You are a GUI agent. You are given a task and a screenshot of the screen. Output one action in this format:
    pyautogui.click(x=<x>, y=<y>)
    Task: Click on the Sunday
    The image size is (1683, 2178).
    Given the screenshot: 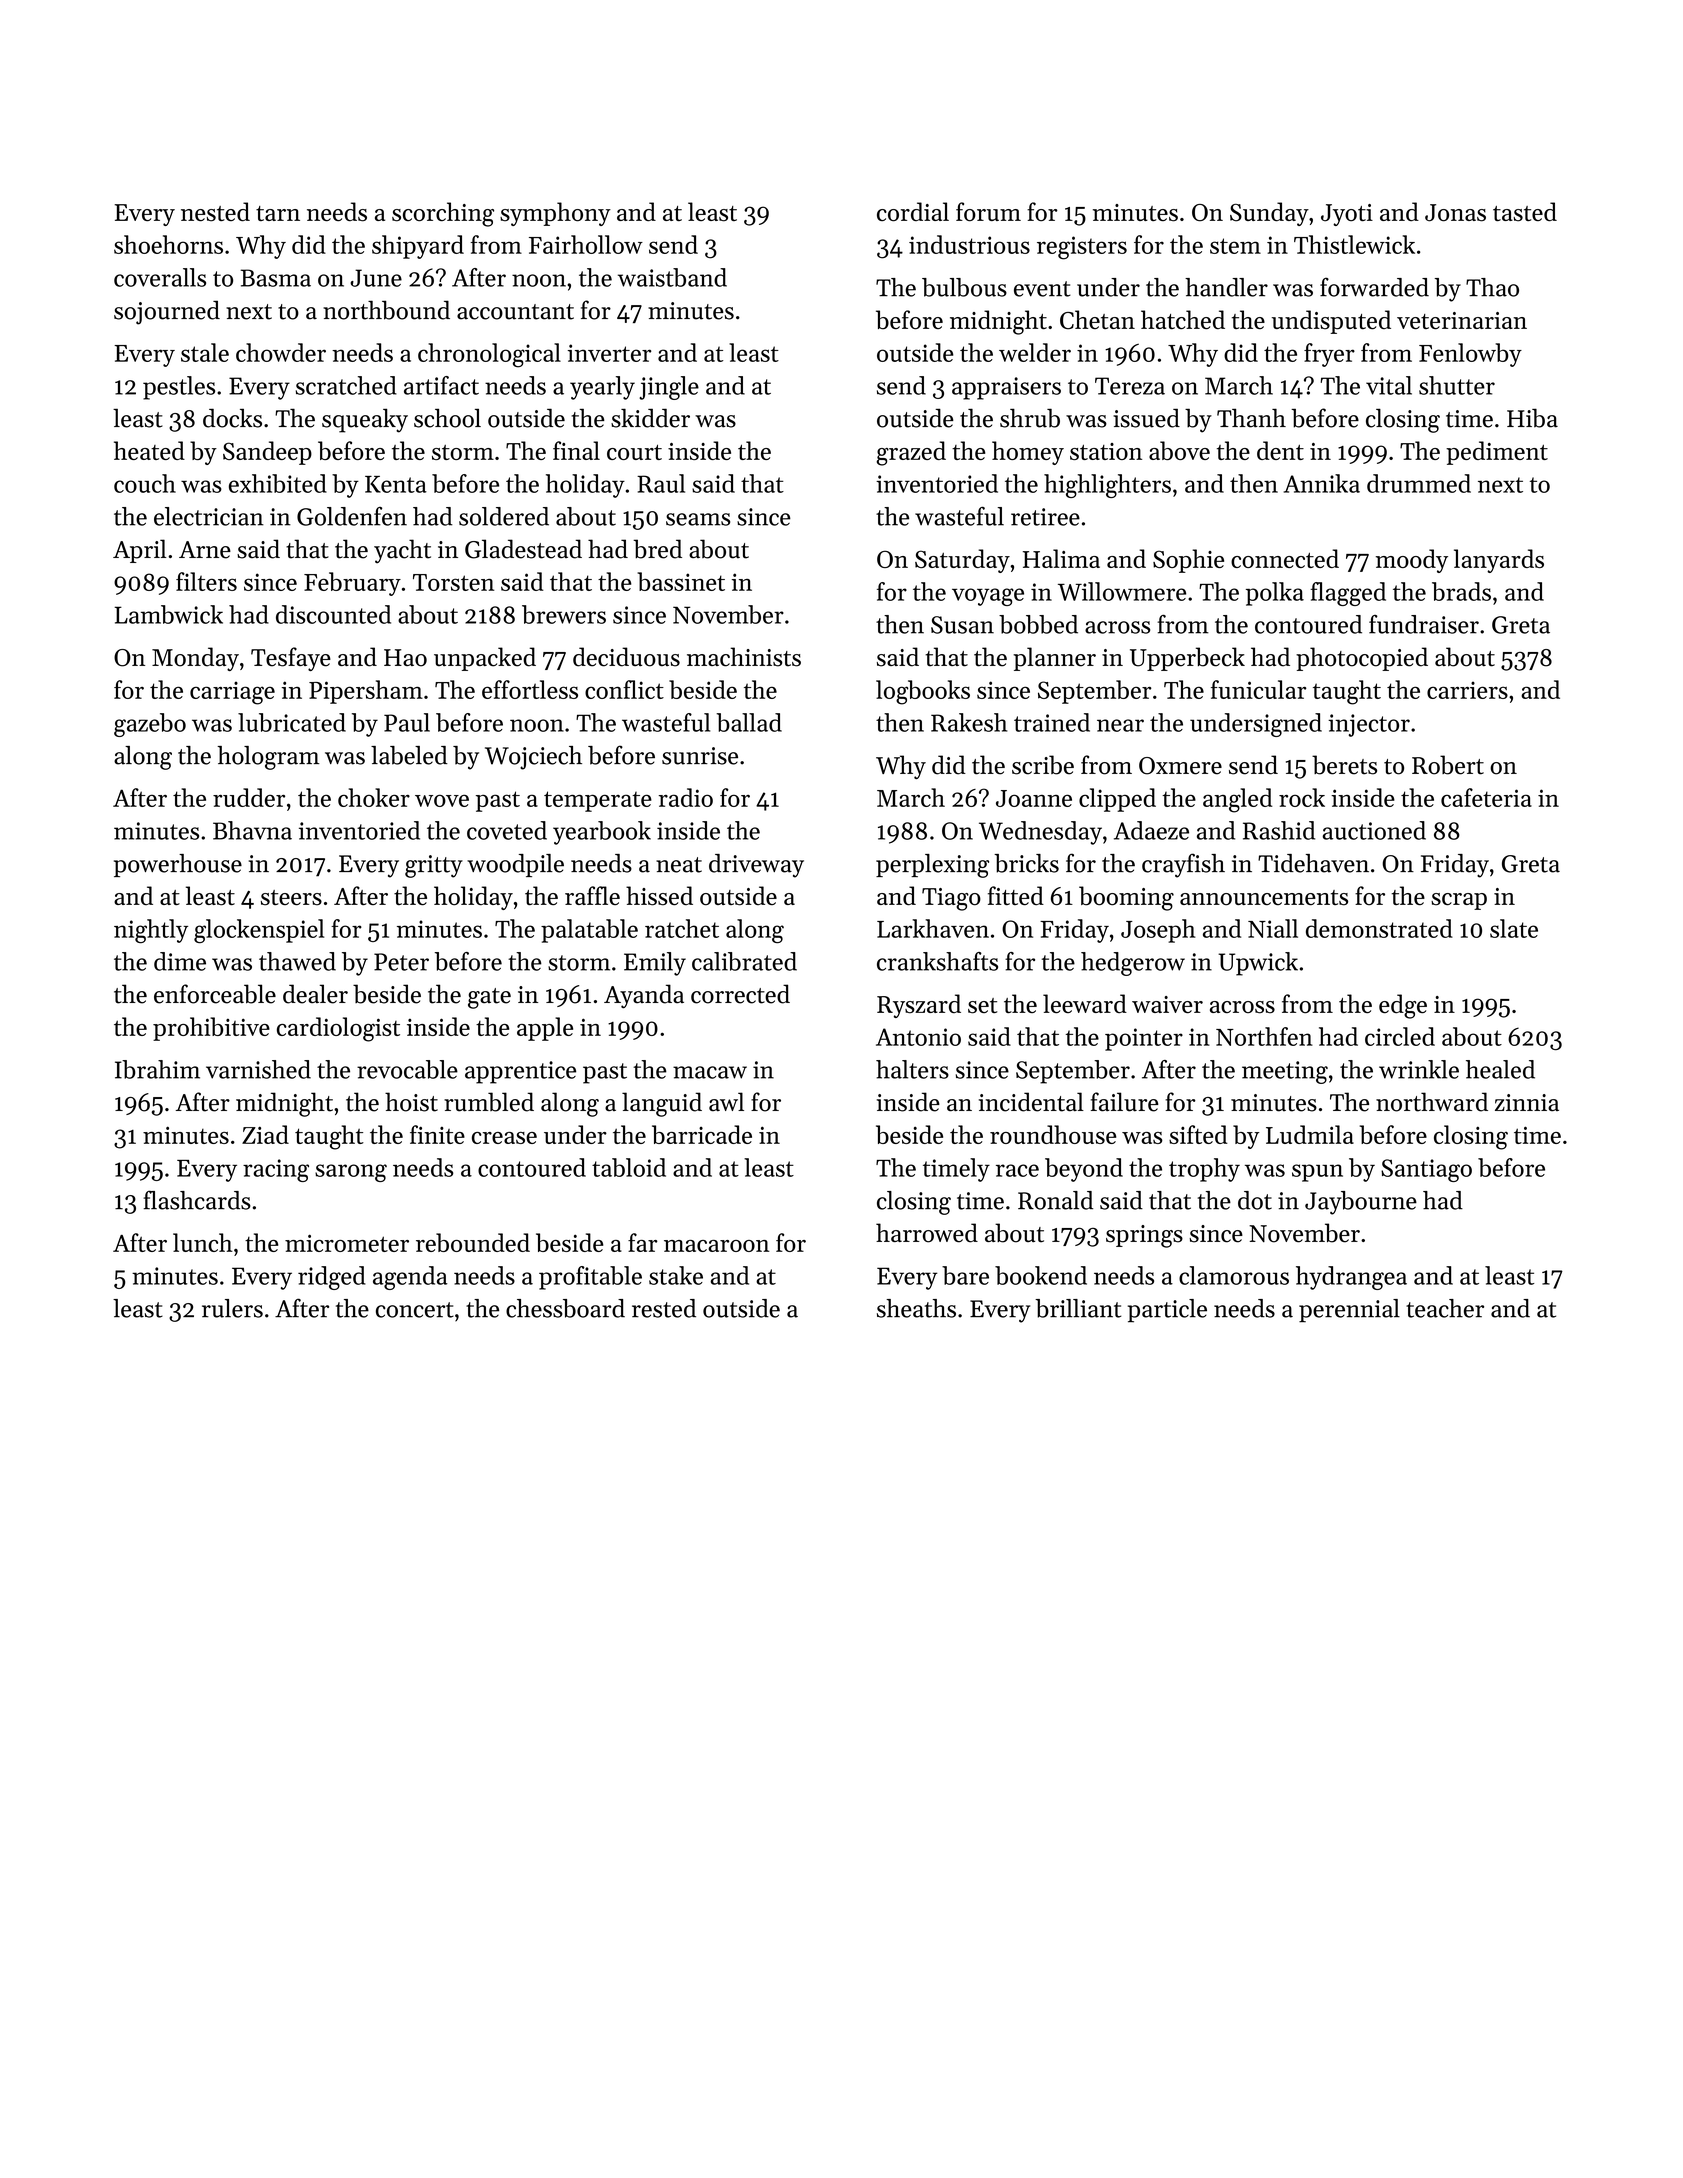 What is the action you would take?
    pyautogui.click(x=1269, y=214)
